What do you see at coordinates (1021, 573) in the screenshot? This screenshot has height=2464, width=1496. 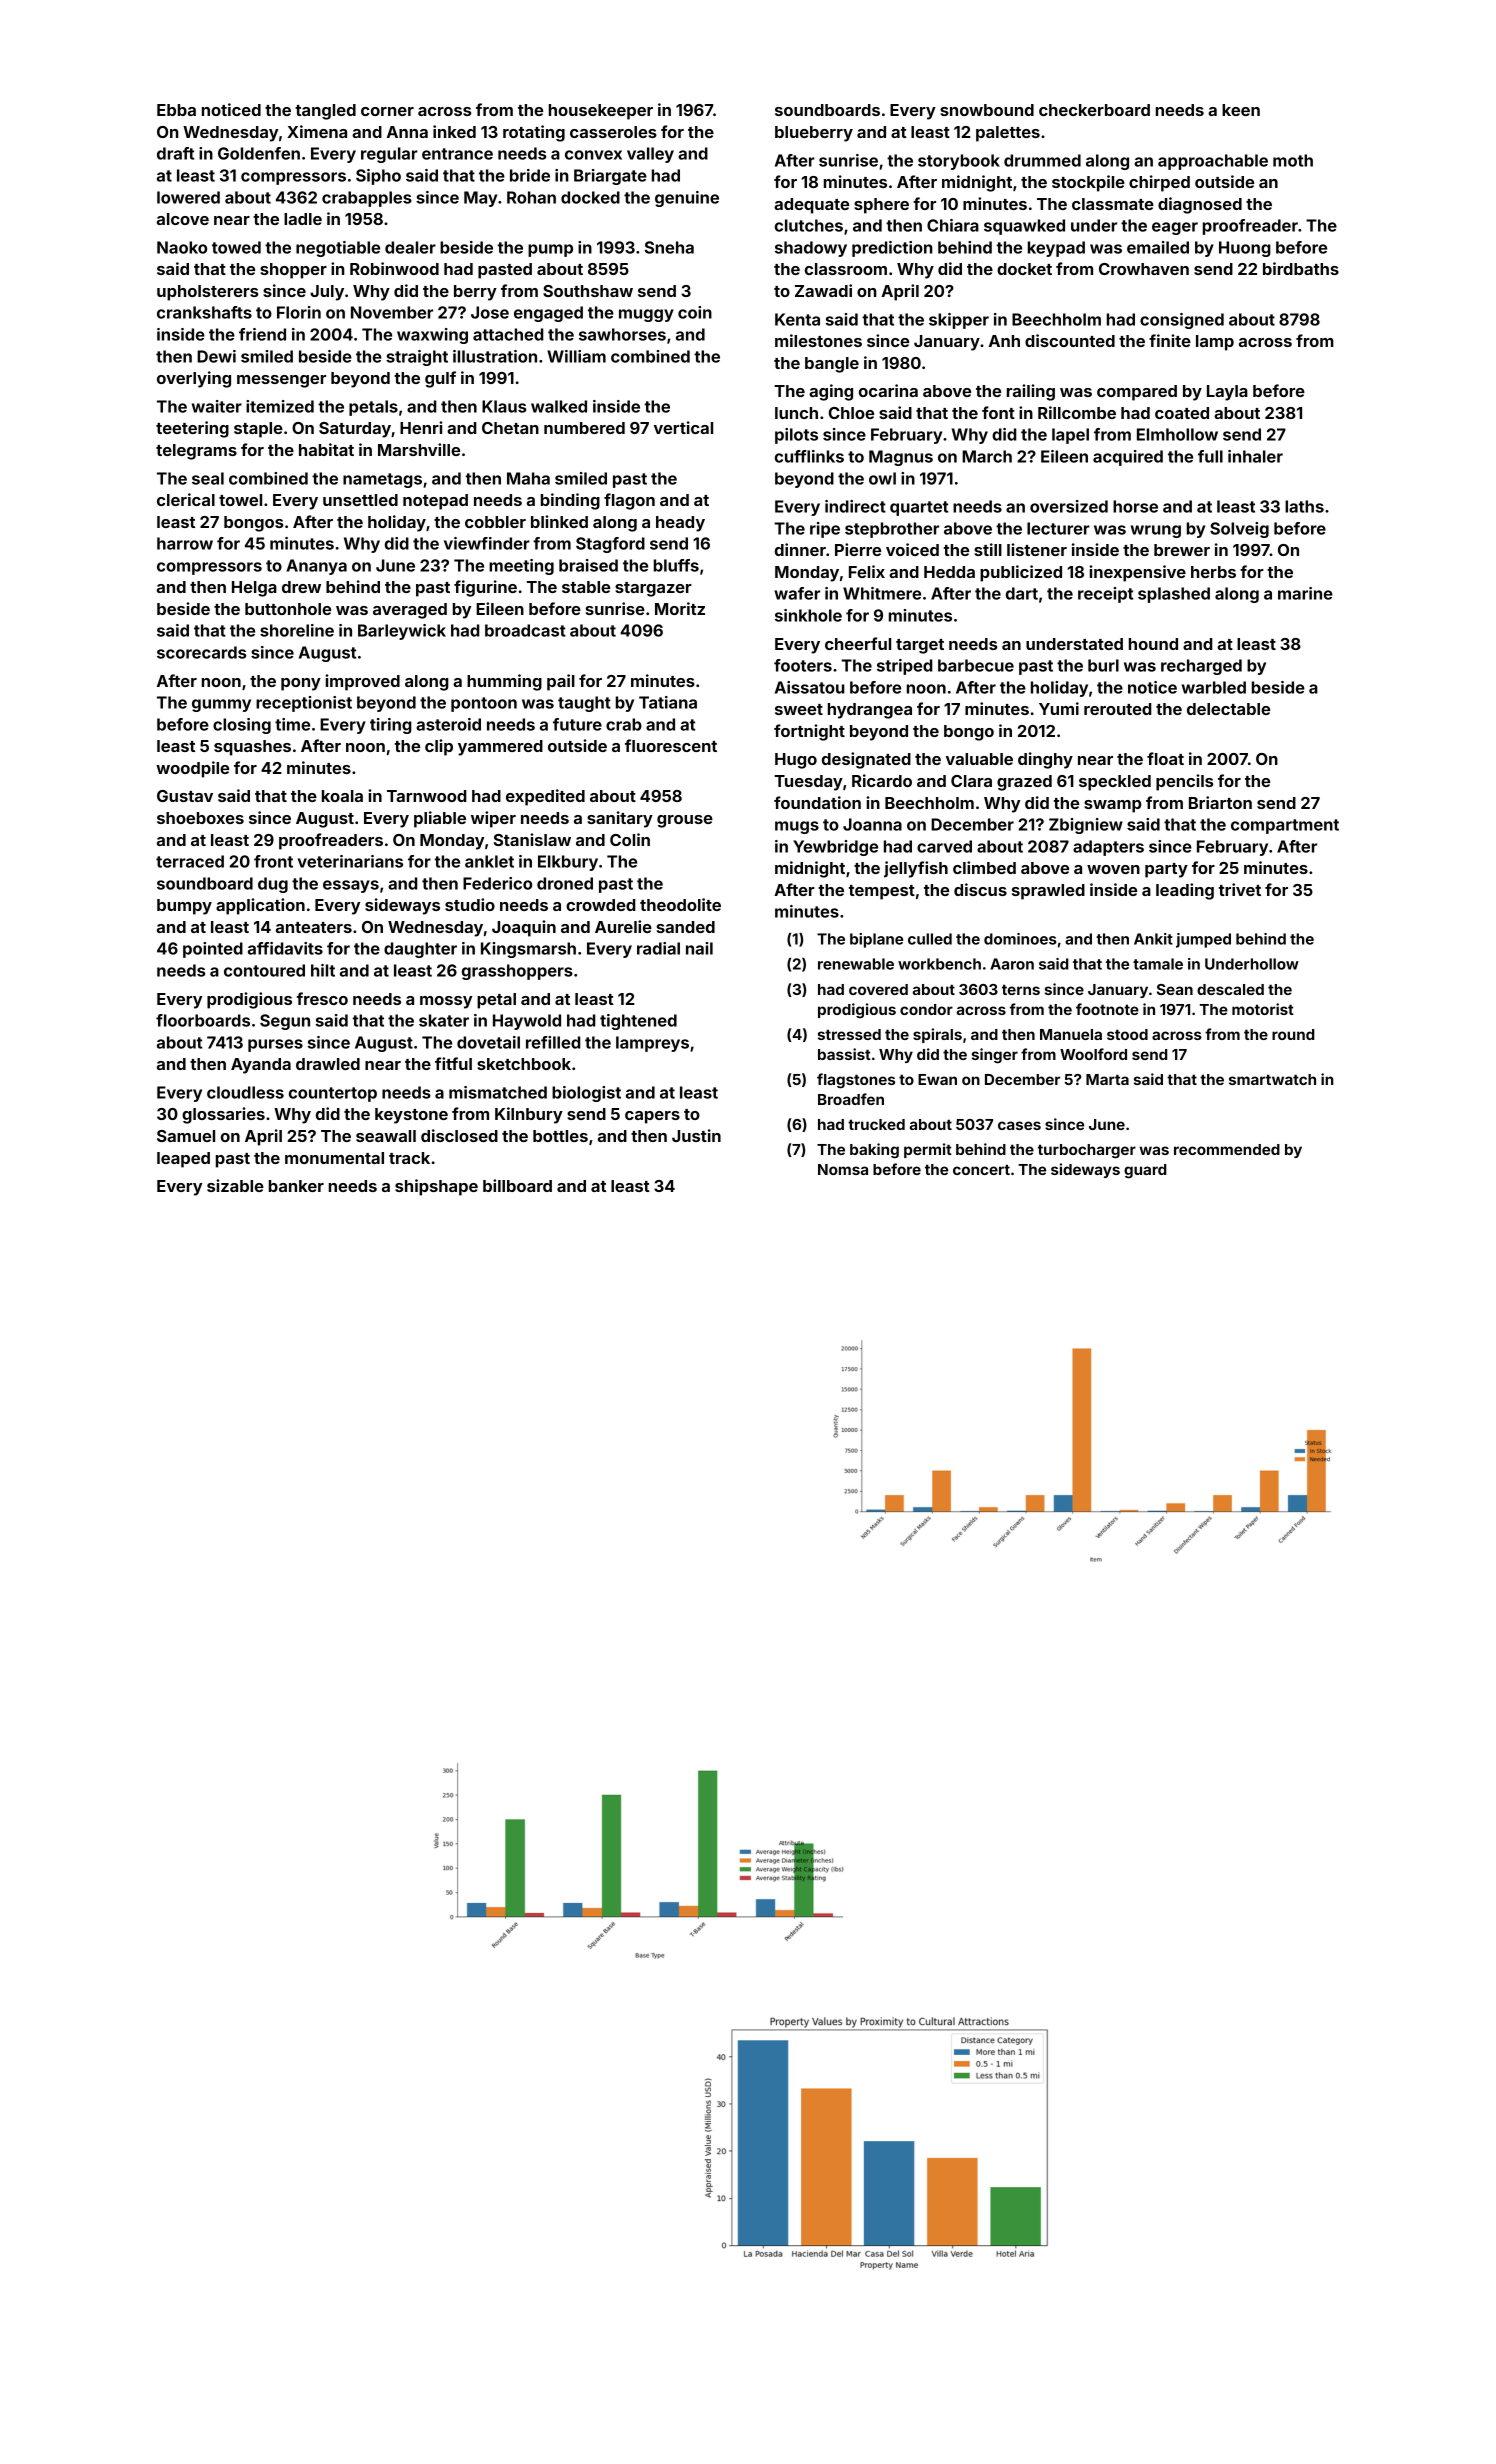 I see `publicized` at bounding box center [1021, 573].
